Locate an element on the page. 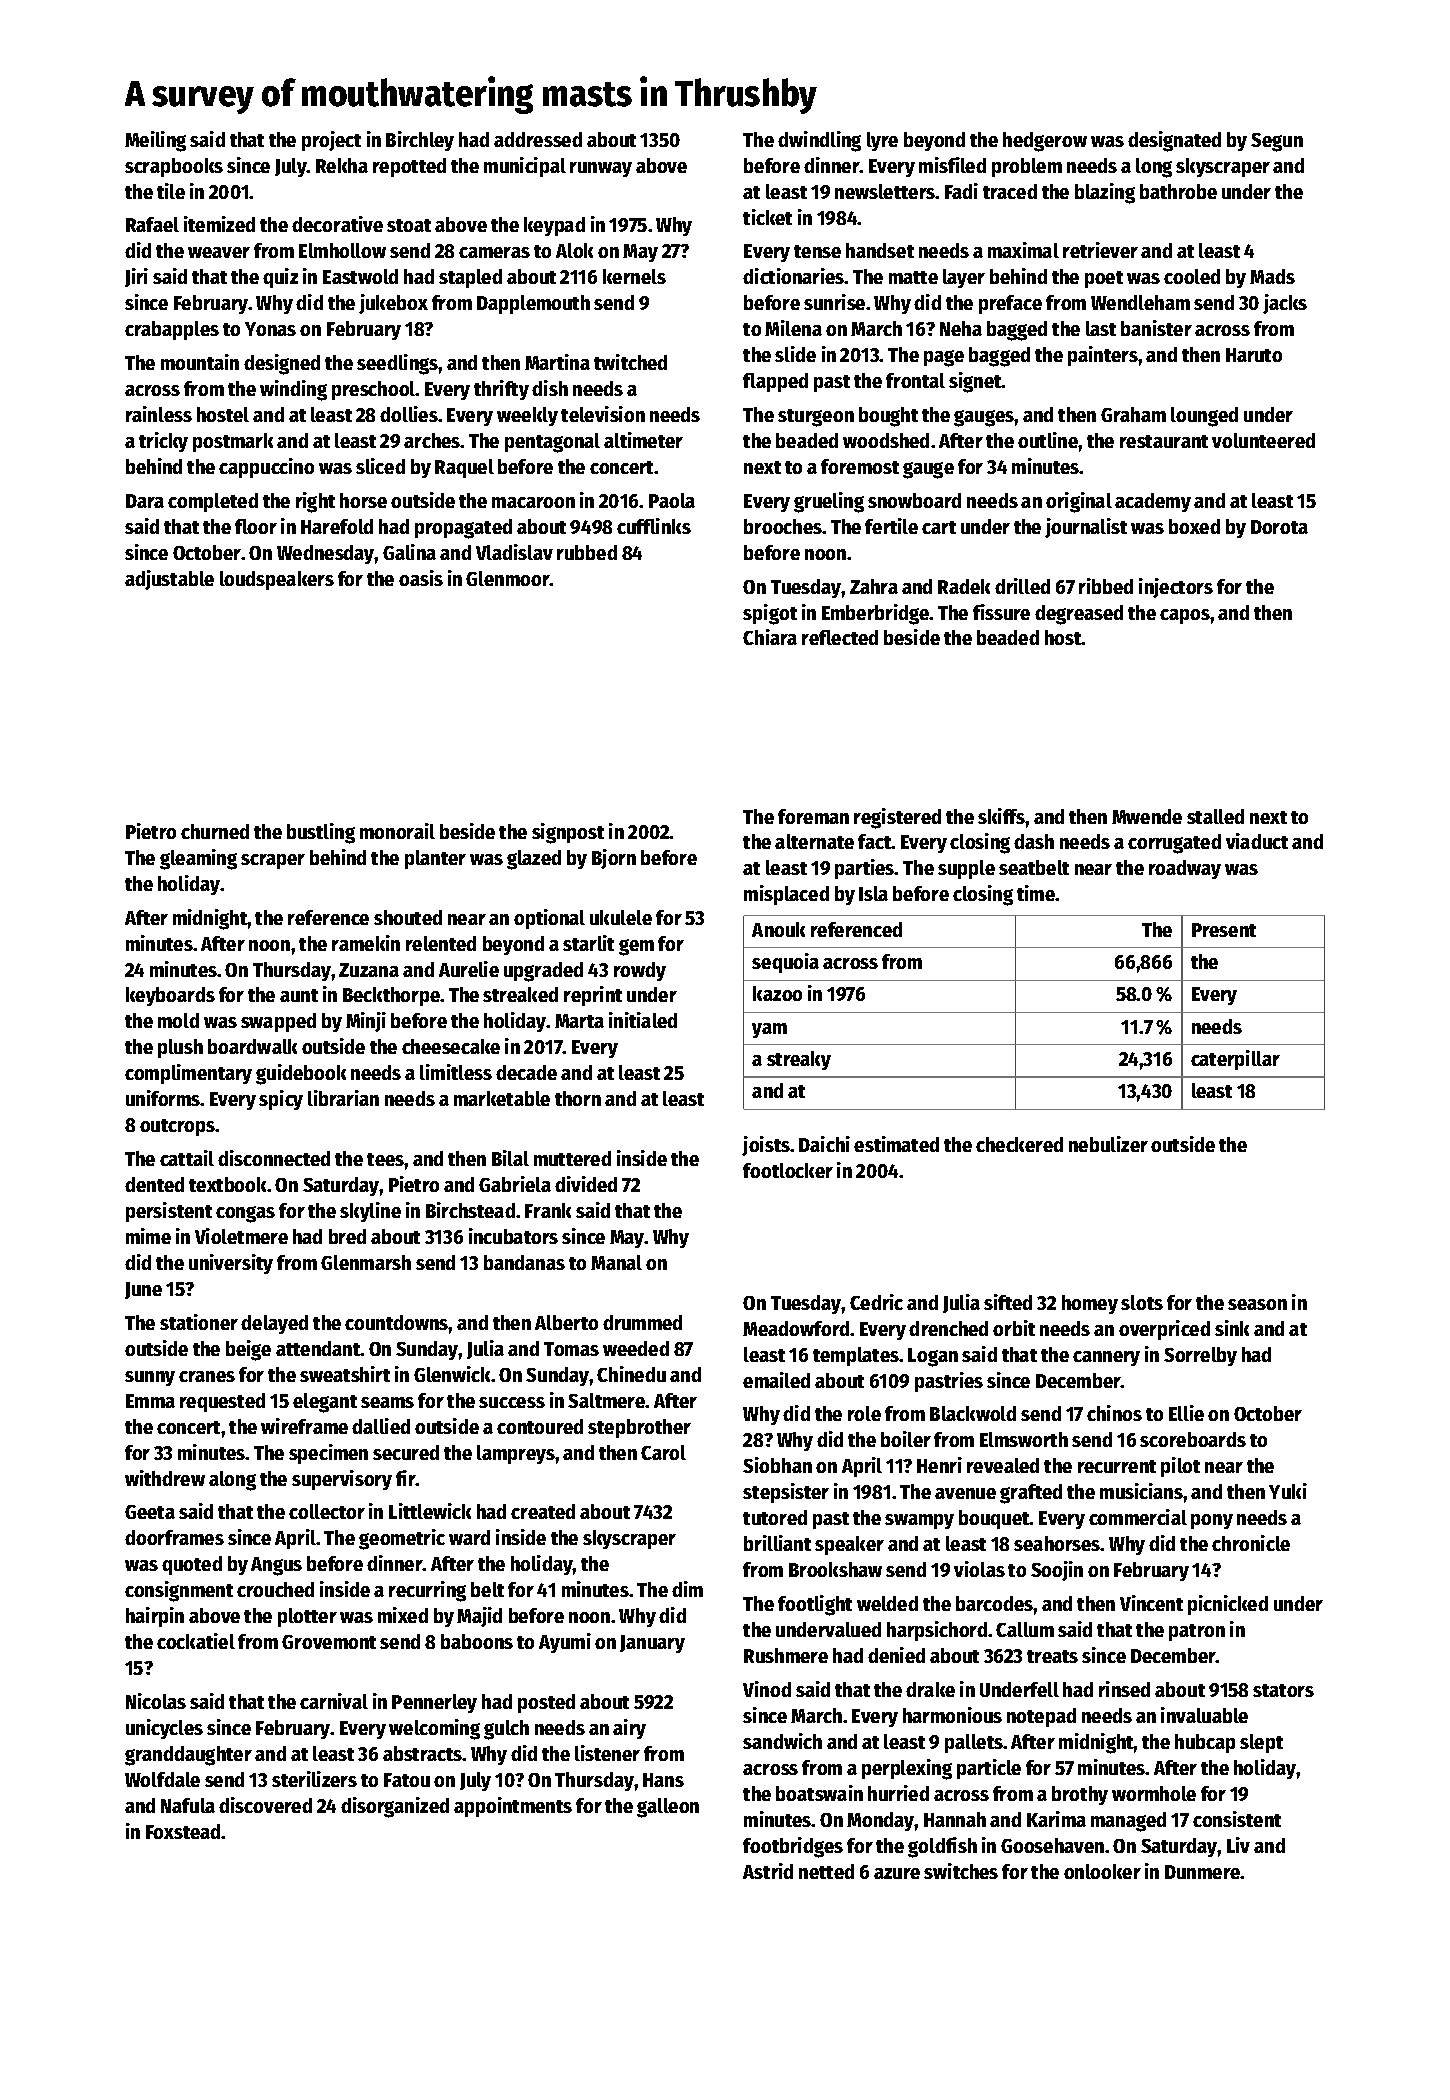 This page has height=2100, width=1450. dwindling is located at coordinates (819, 141).
